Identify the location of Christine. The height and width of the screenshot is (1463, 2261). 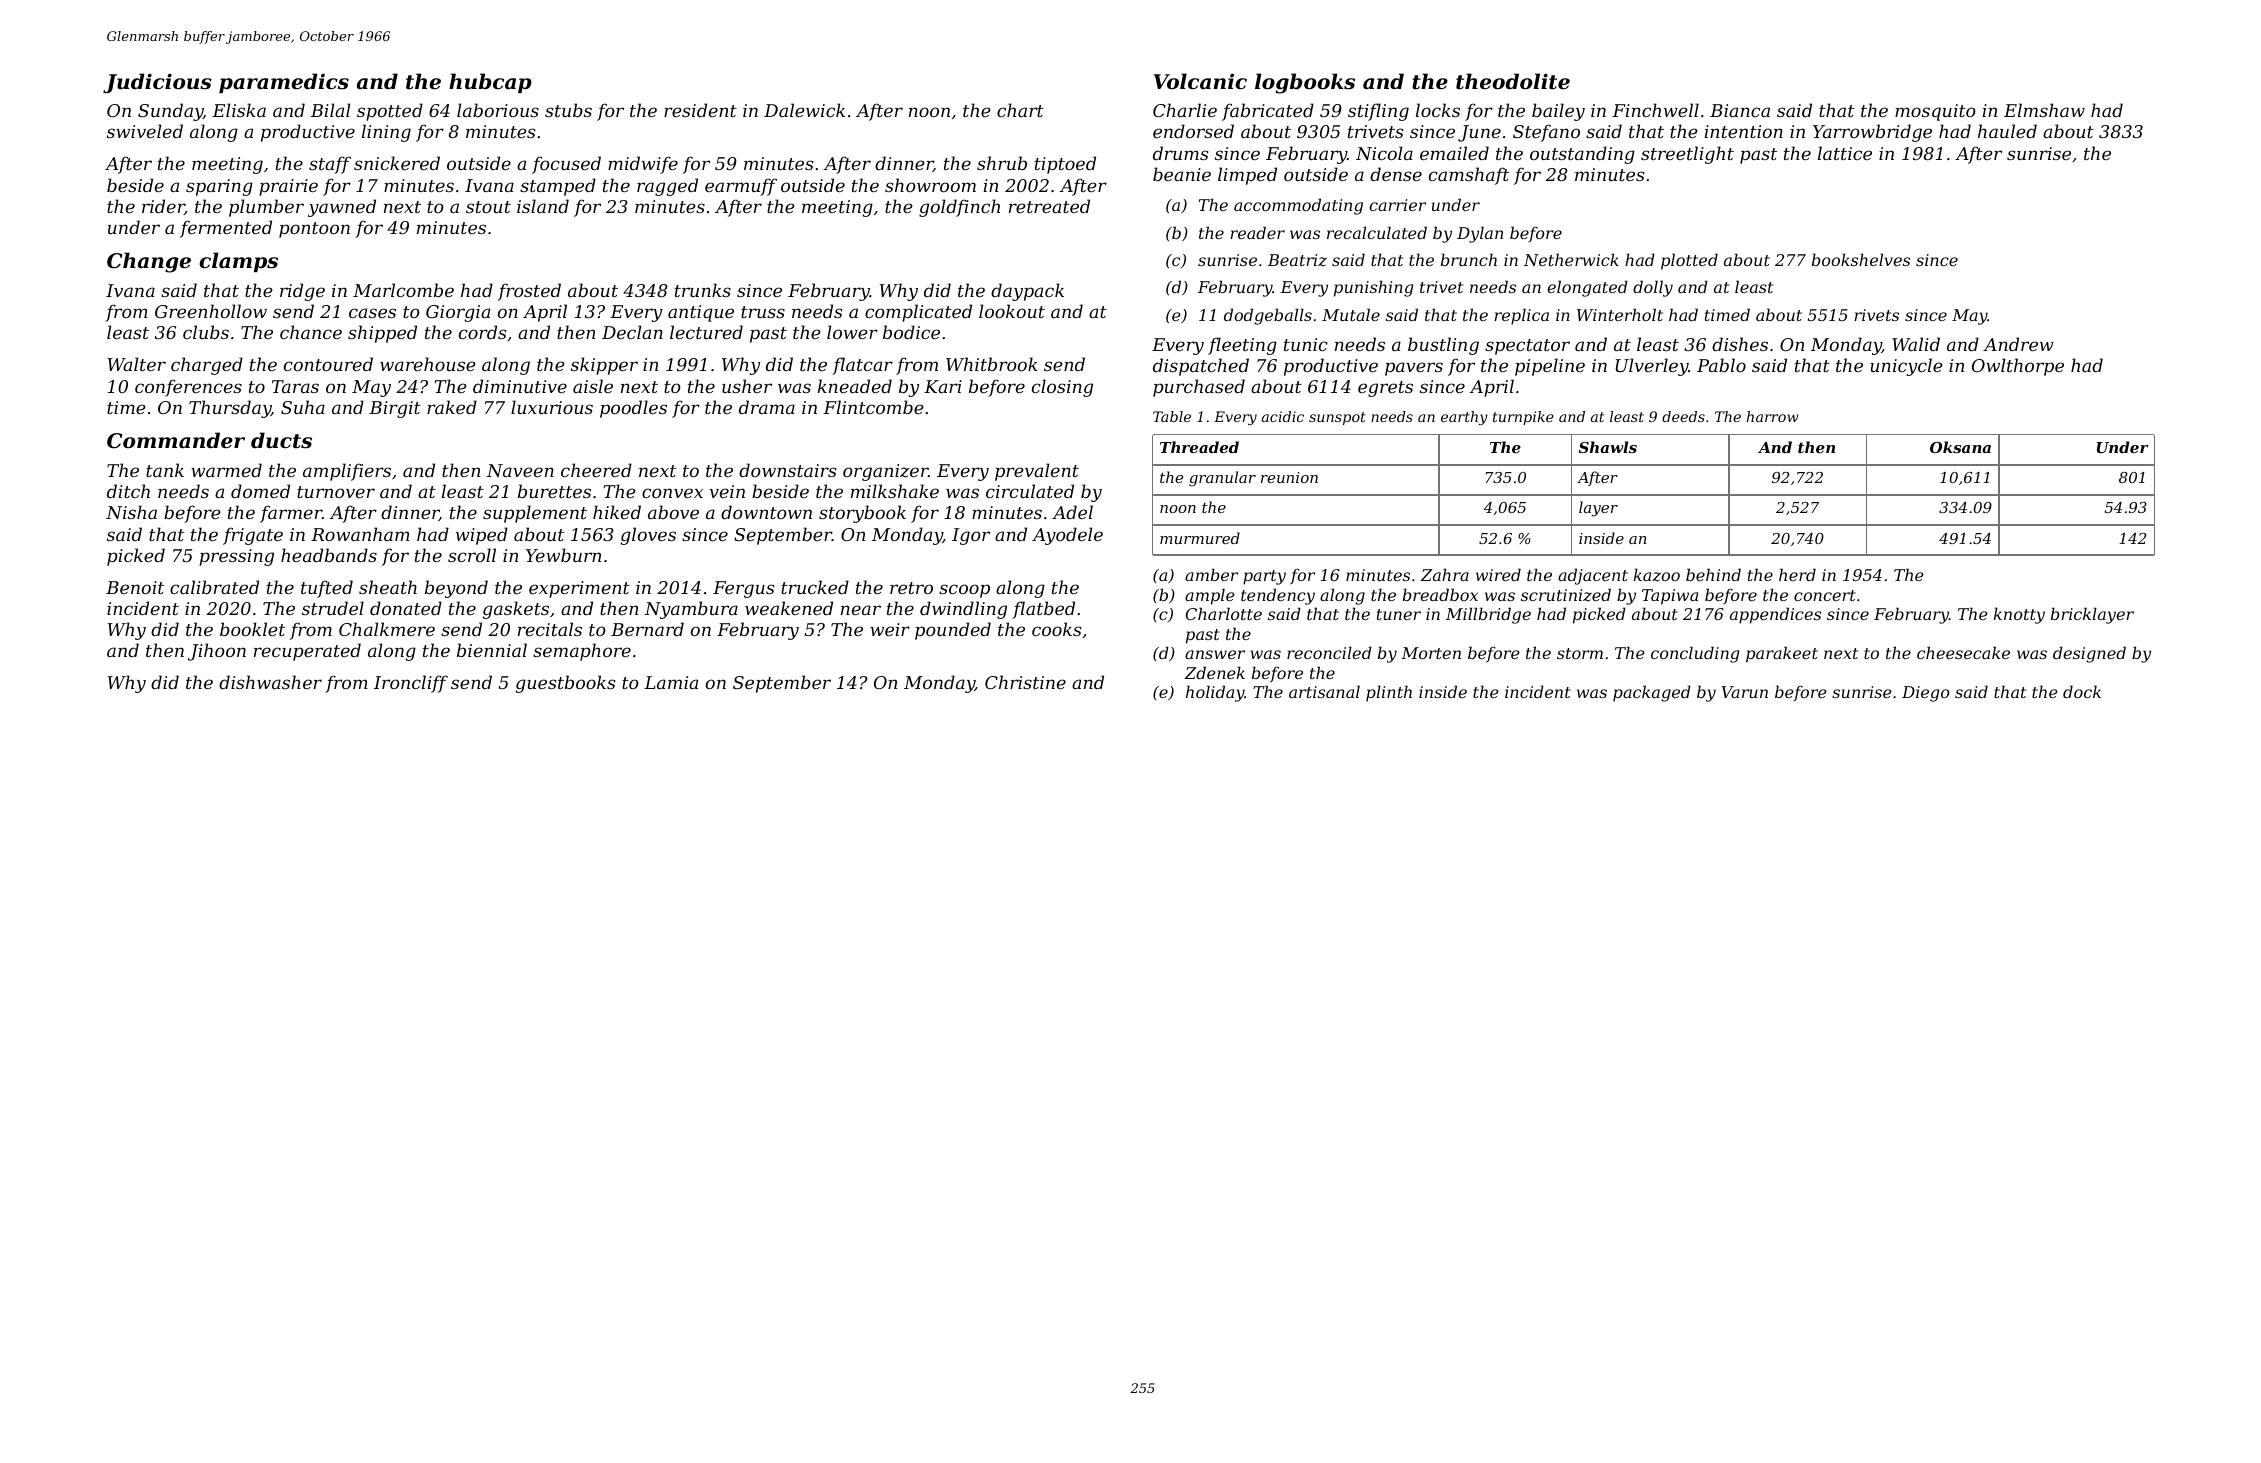
(1025, 682).
